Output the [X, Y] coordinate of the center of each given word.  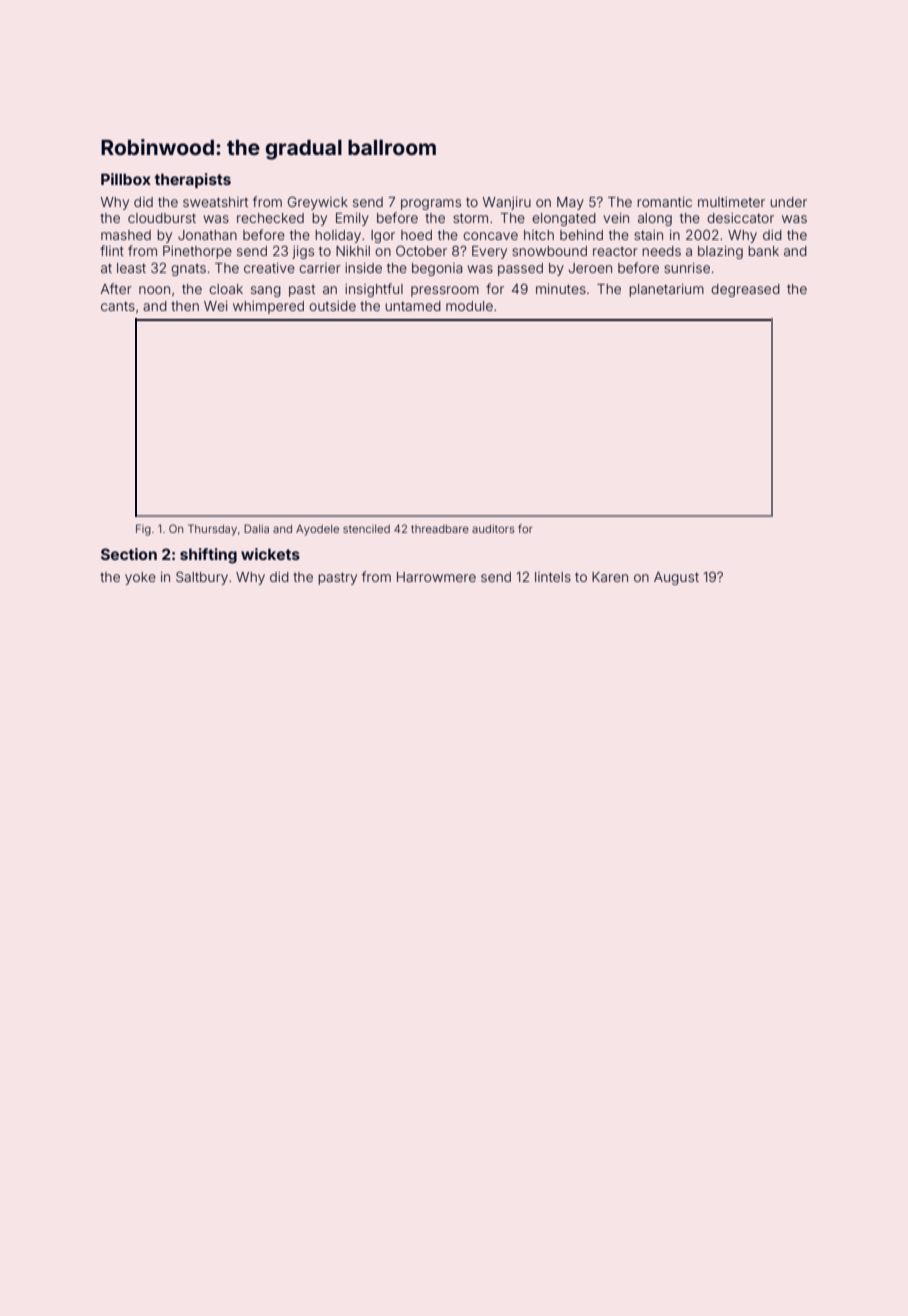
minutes [561, 289]
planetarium [666, 290]
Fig [143, 530]
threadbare [440, 529]
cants [118, 306]
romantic [664, 202]
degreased [745, 290]
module [469, 306]
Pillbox [126, 179]
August [676, 578]
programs [431, 204]
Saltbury [202, 578]
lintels [553, 577]
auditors [493, 528]
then [185, 306]
